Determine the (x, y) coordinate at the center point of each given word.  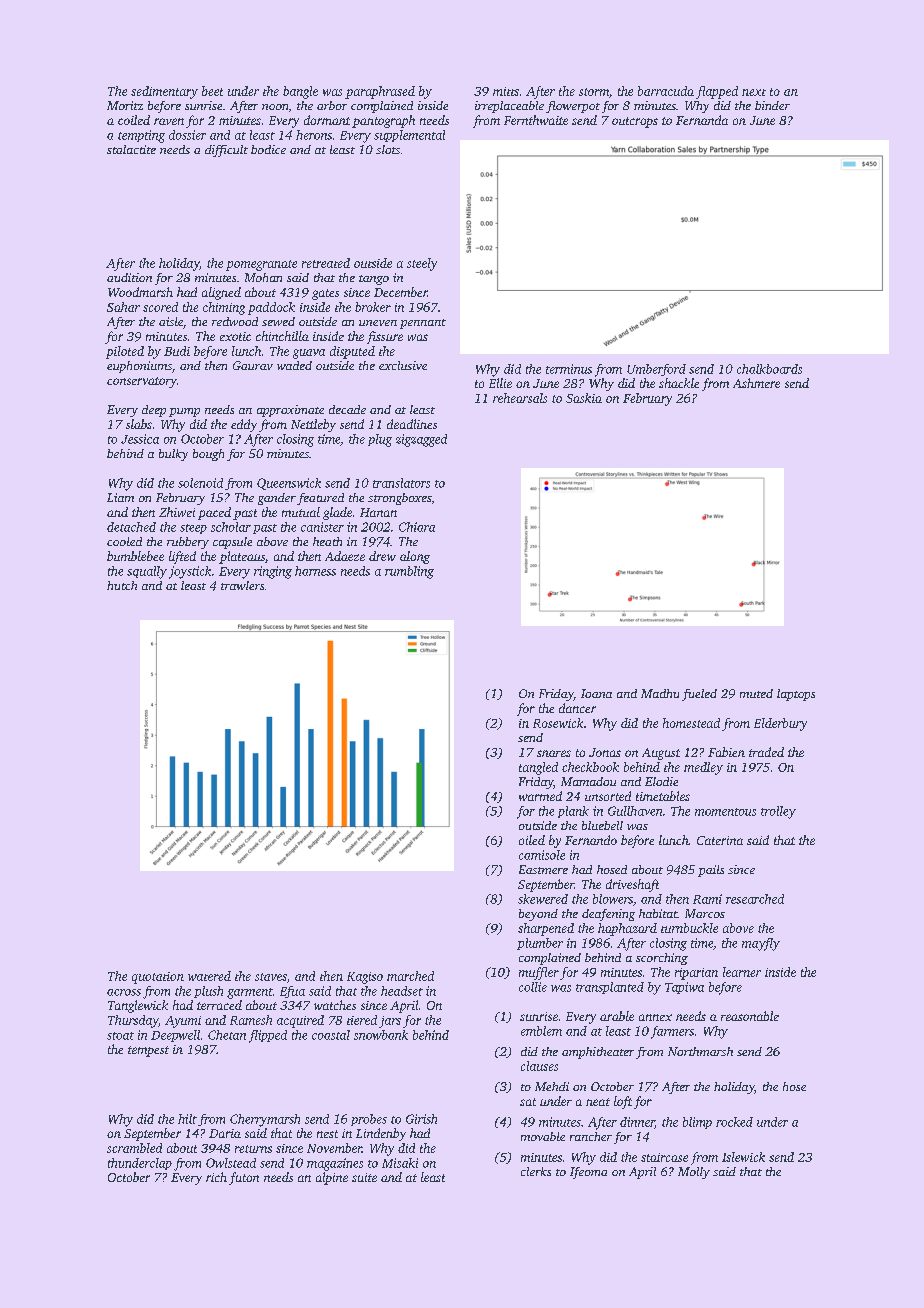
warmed (540, 796)
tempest (148, 1051)
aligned (221, 293)
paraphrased (380, 92)
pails (711, 871)
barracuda (666, 91)
